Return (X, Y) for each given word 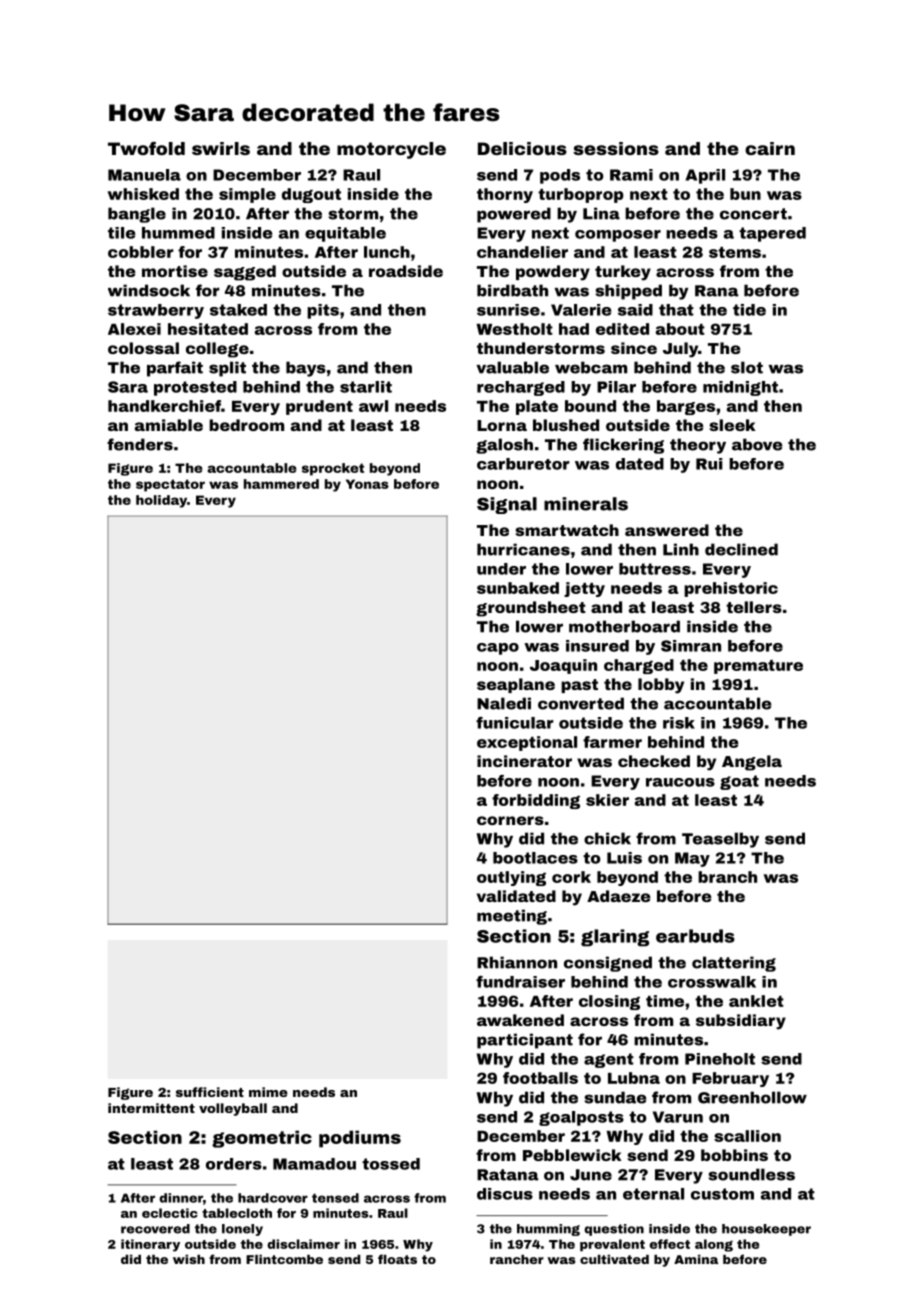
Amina (696, 1259)
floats (397, 1259)
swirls (221, 148)
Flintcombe (284, 1259)
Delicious (522, 148)
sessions (616, 148)
